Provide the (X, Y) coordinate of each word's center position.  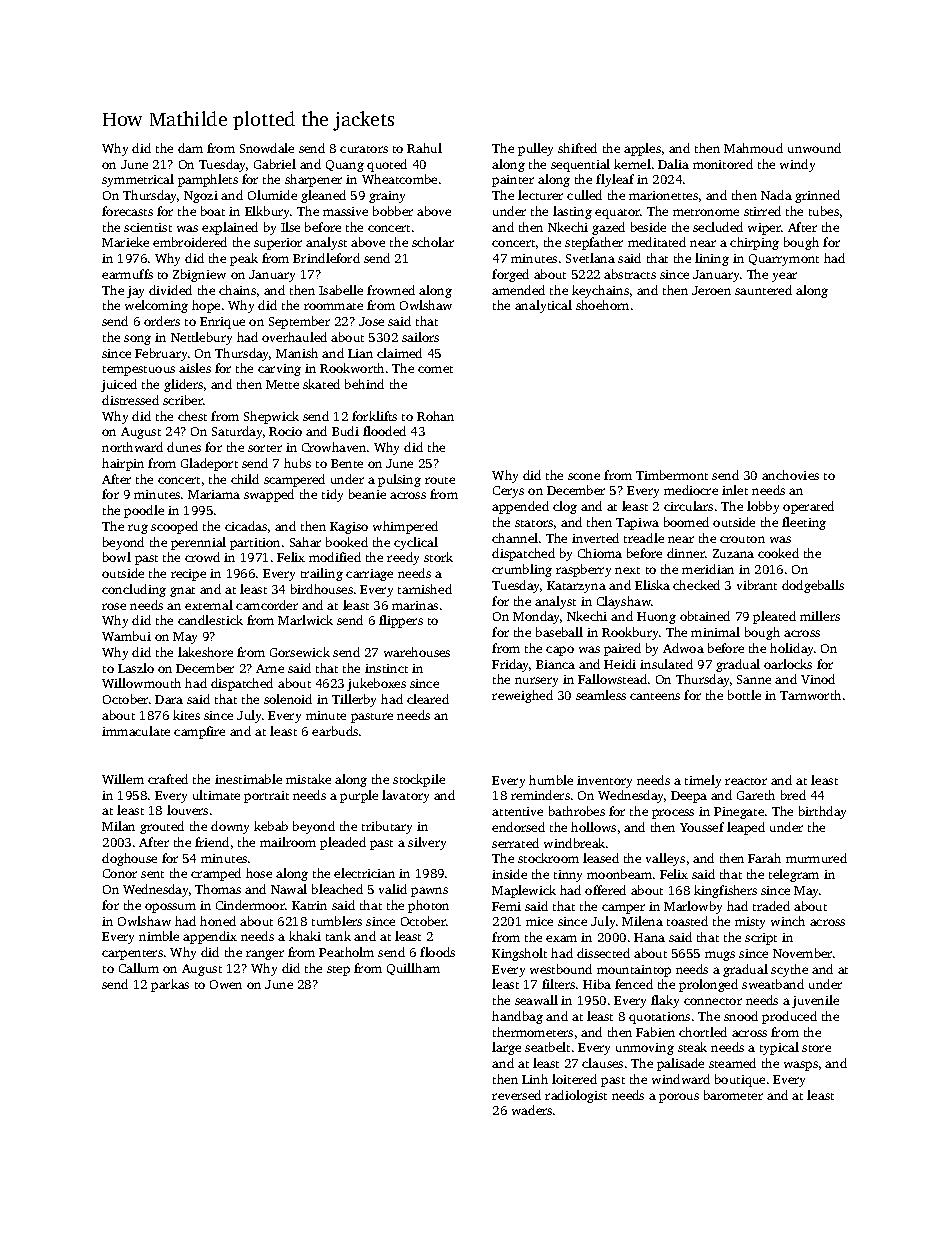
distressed (130, 400)
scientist (148, 227)
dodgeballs (813, 586)
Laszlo (136, 668)
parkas (170, 985)
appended (520, 507)
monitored (723, 164)
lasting (572, 212)
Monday (536, 617)
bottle (744, 695)
